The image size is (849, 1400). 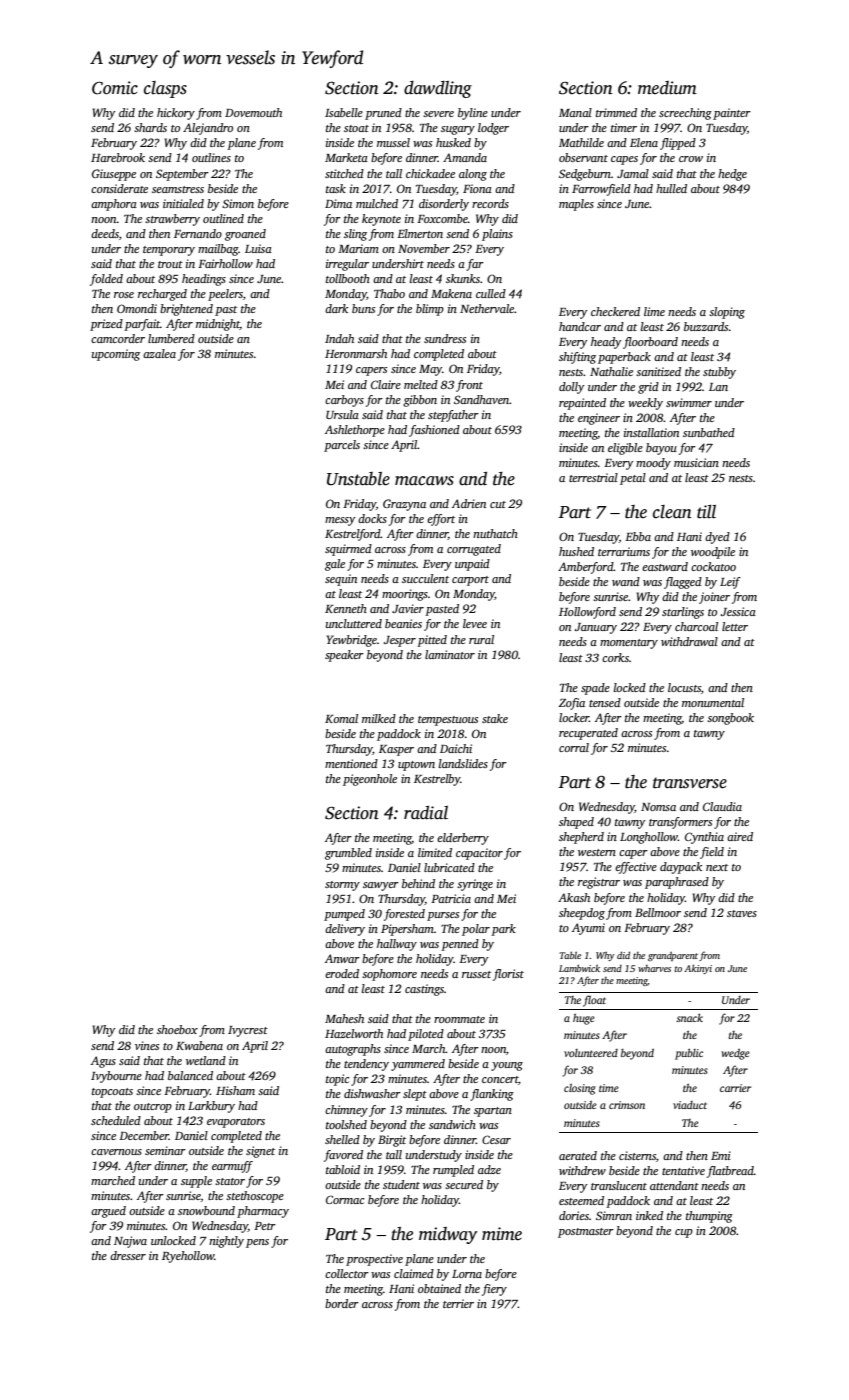 I want to click on Comic, so click(x=115, y=88).
